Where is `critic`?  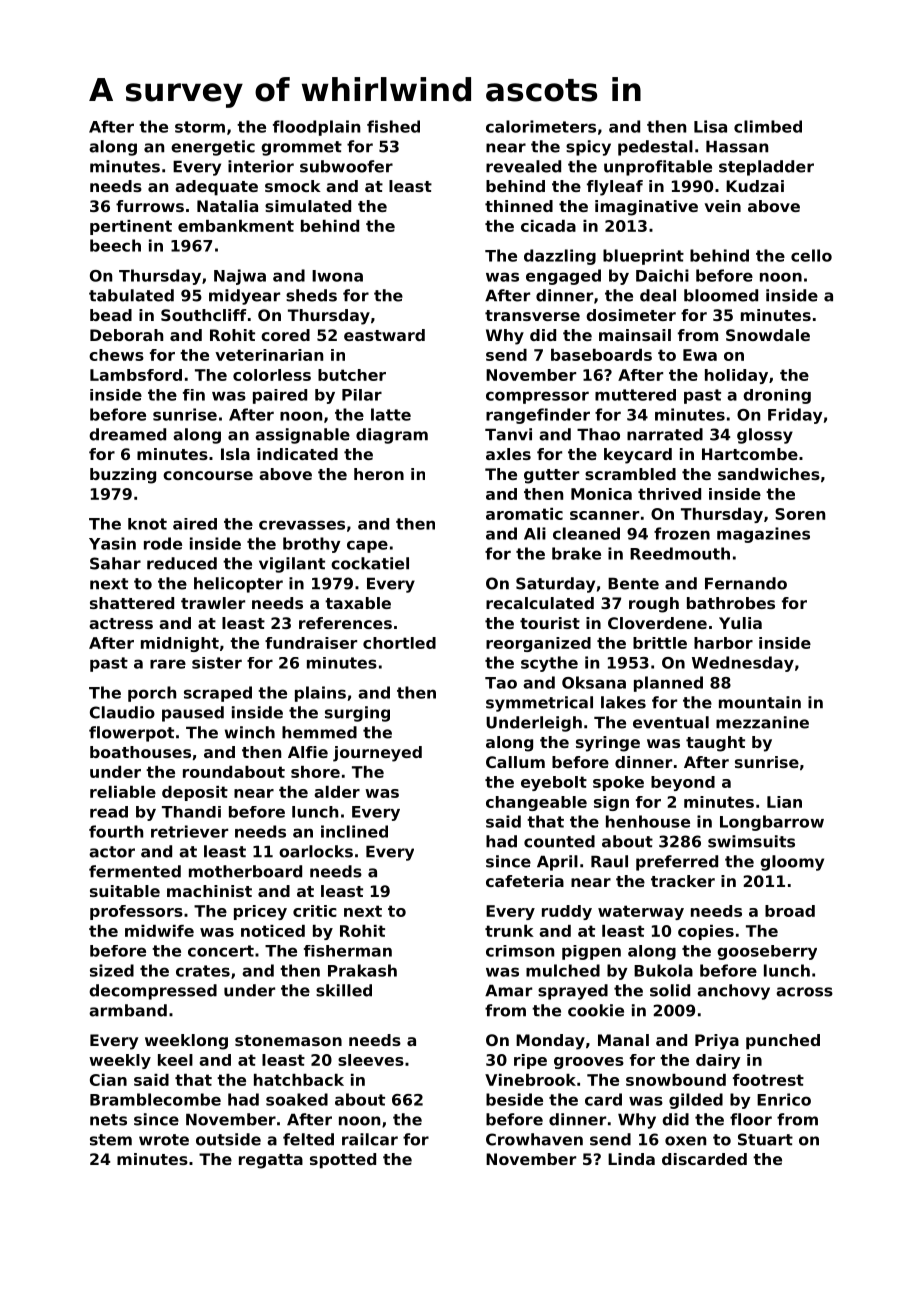 critic is located at coordinates (315, 911).
